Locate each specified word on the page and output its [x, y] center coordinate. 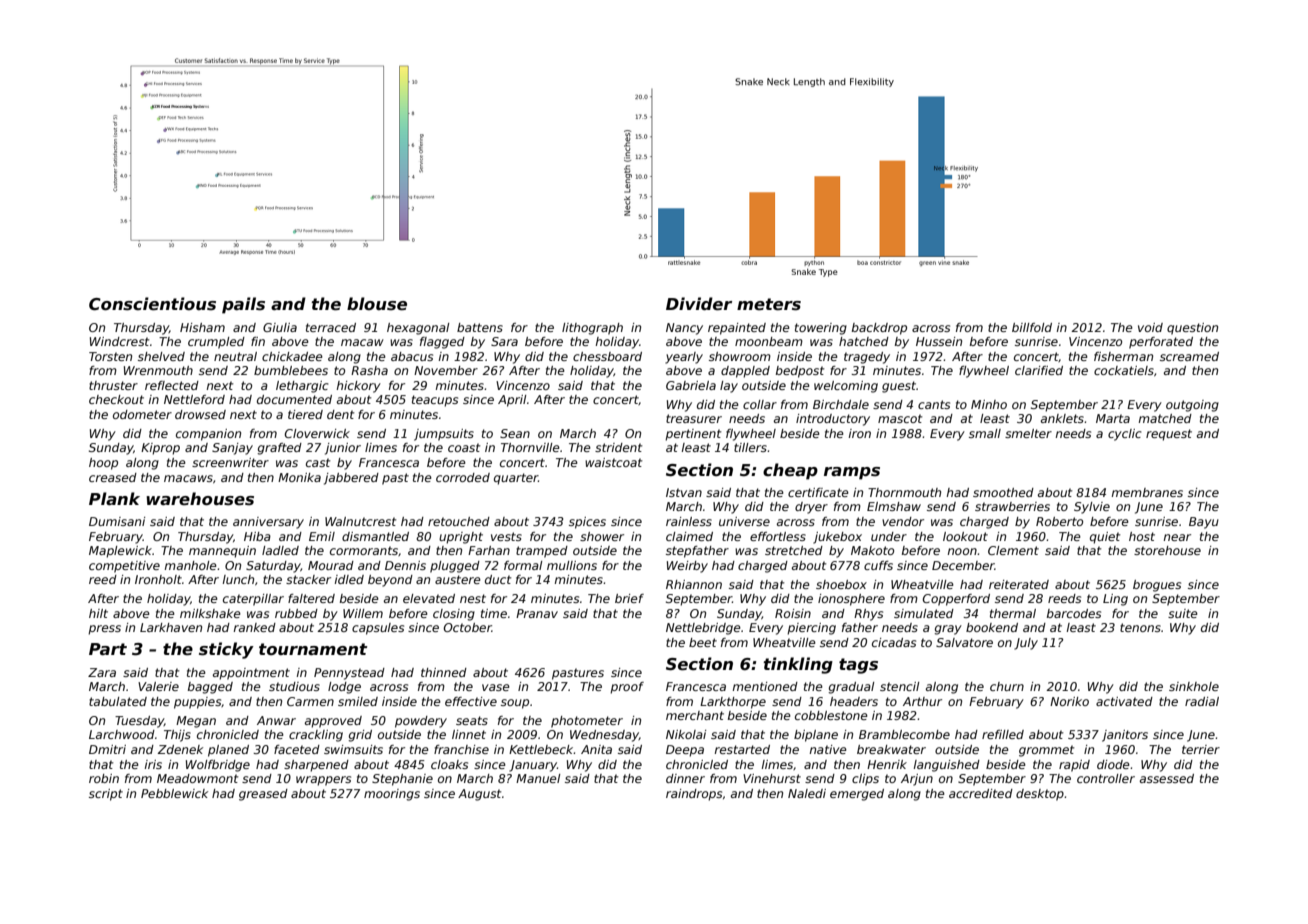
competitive [124, 567]
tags [858, 666]
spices [587, 523]
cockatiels [1124, 370]
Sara [504, 341]
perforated [1161, 343]
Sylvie [1092, 508]
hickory [359, 387]
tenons [1140, 627]
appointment [251, 674]
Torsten [110, 356]
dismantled [375, 536]
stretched [794, 550]
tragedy [867, 358]
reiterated [1019, 584]
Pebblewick [174, 793]
